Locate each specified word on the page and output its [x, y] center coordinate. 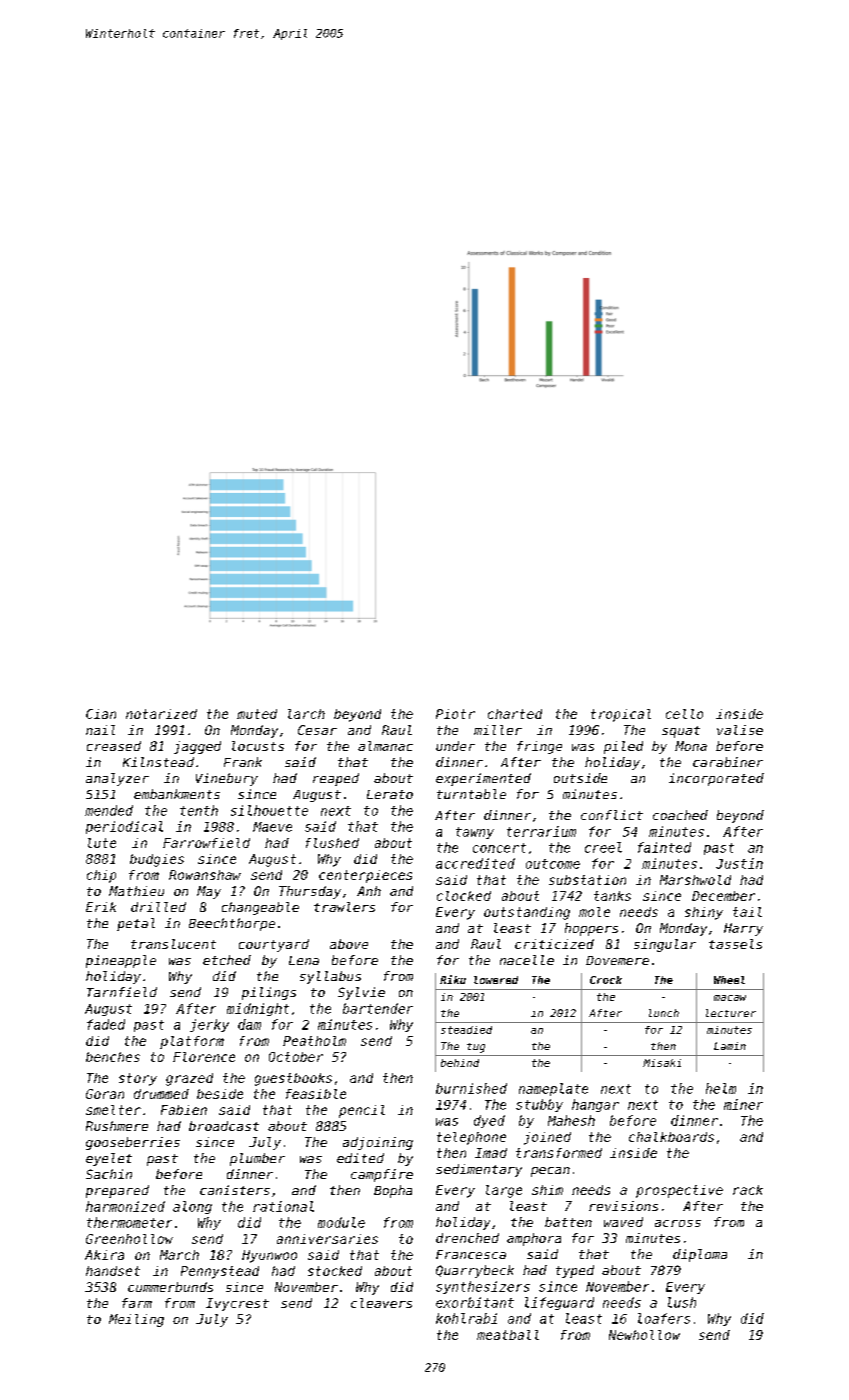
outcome [553, 864]
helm [721, 1088]
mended [109, 810]
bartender [378, 1008]
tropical [621, 715]
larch [306, 714]
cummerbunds [170, 1287]
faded [106, 1024]
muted [257, 714]
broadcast [224, 1126]
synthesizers [483, 1287]
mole [594, 912]
